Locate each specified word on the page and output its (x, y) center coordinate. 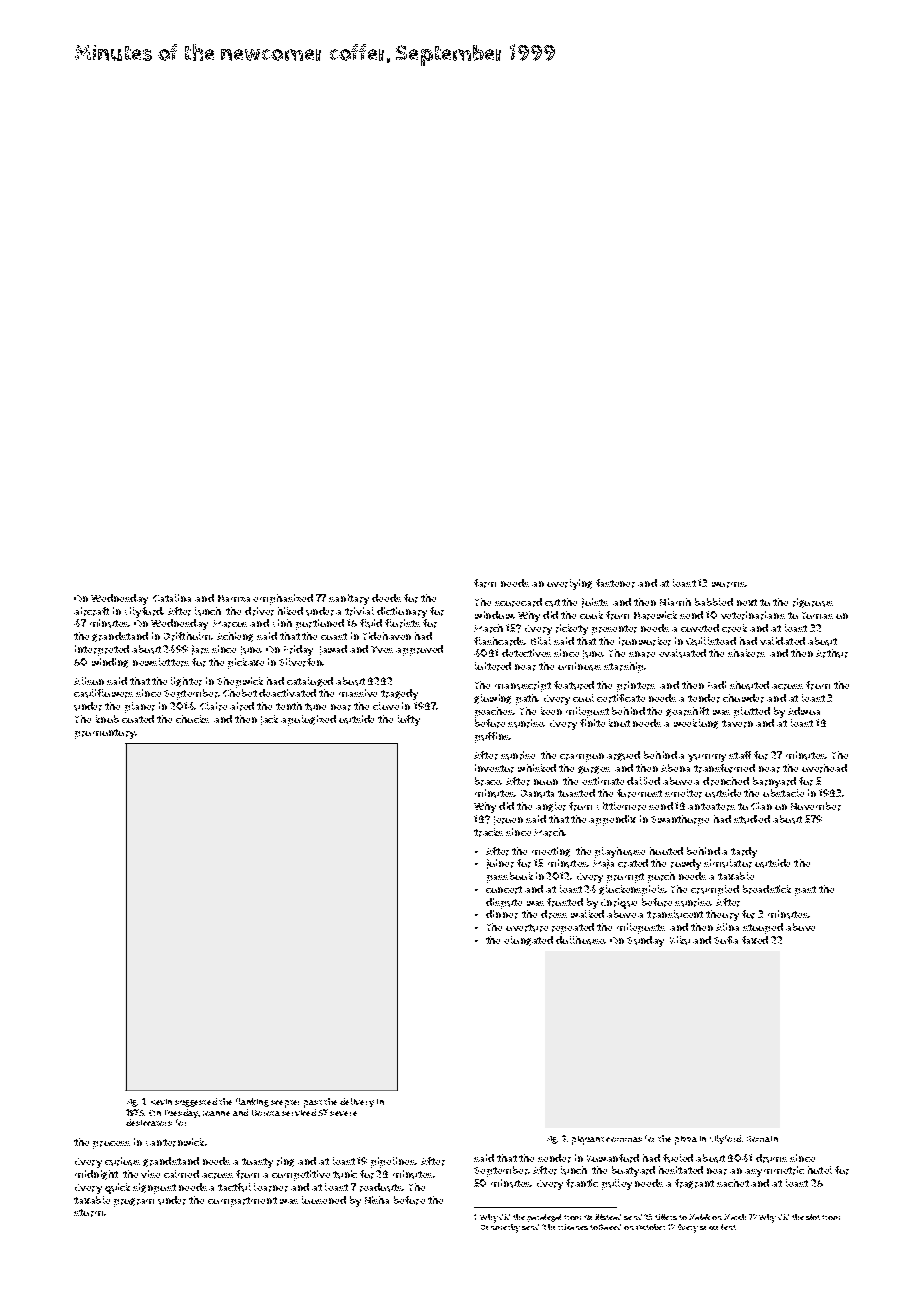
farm (485, 583)
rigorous (813, 603)
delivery (357, 1102)
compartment (242, 1202)
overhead (824, 768)
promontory (105, 734)
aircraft (91, 611)
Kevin (161, 1102)
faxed (755, 940)
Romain (762, 1139)
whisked (537, 768)
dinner (502, 914)
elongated (528, 941)
